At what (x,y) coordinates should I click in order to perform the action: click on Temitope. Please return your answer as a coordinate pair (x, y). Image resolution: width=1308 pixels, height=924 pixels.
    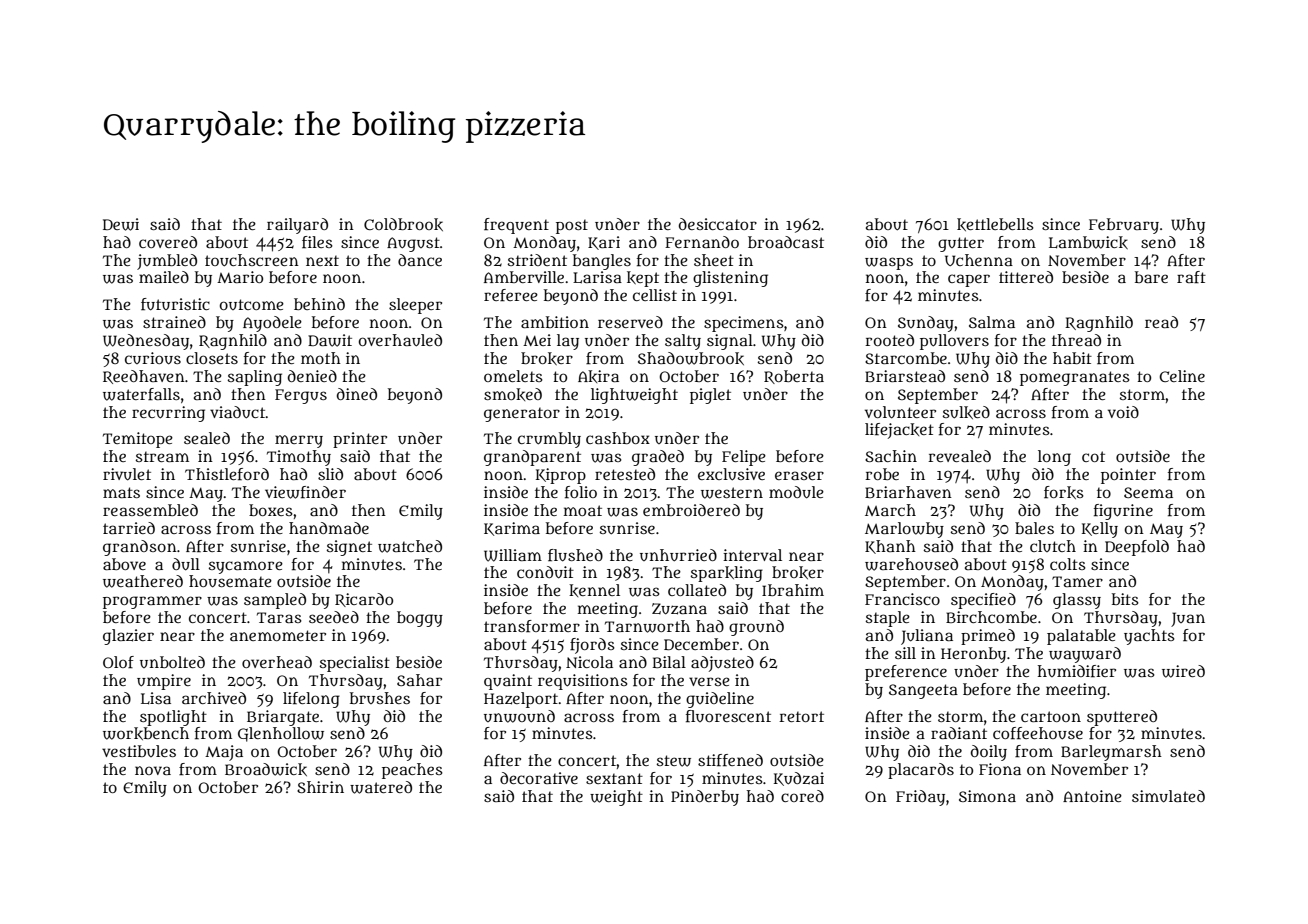
    Looking at the image, I should click on (138, 440).
